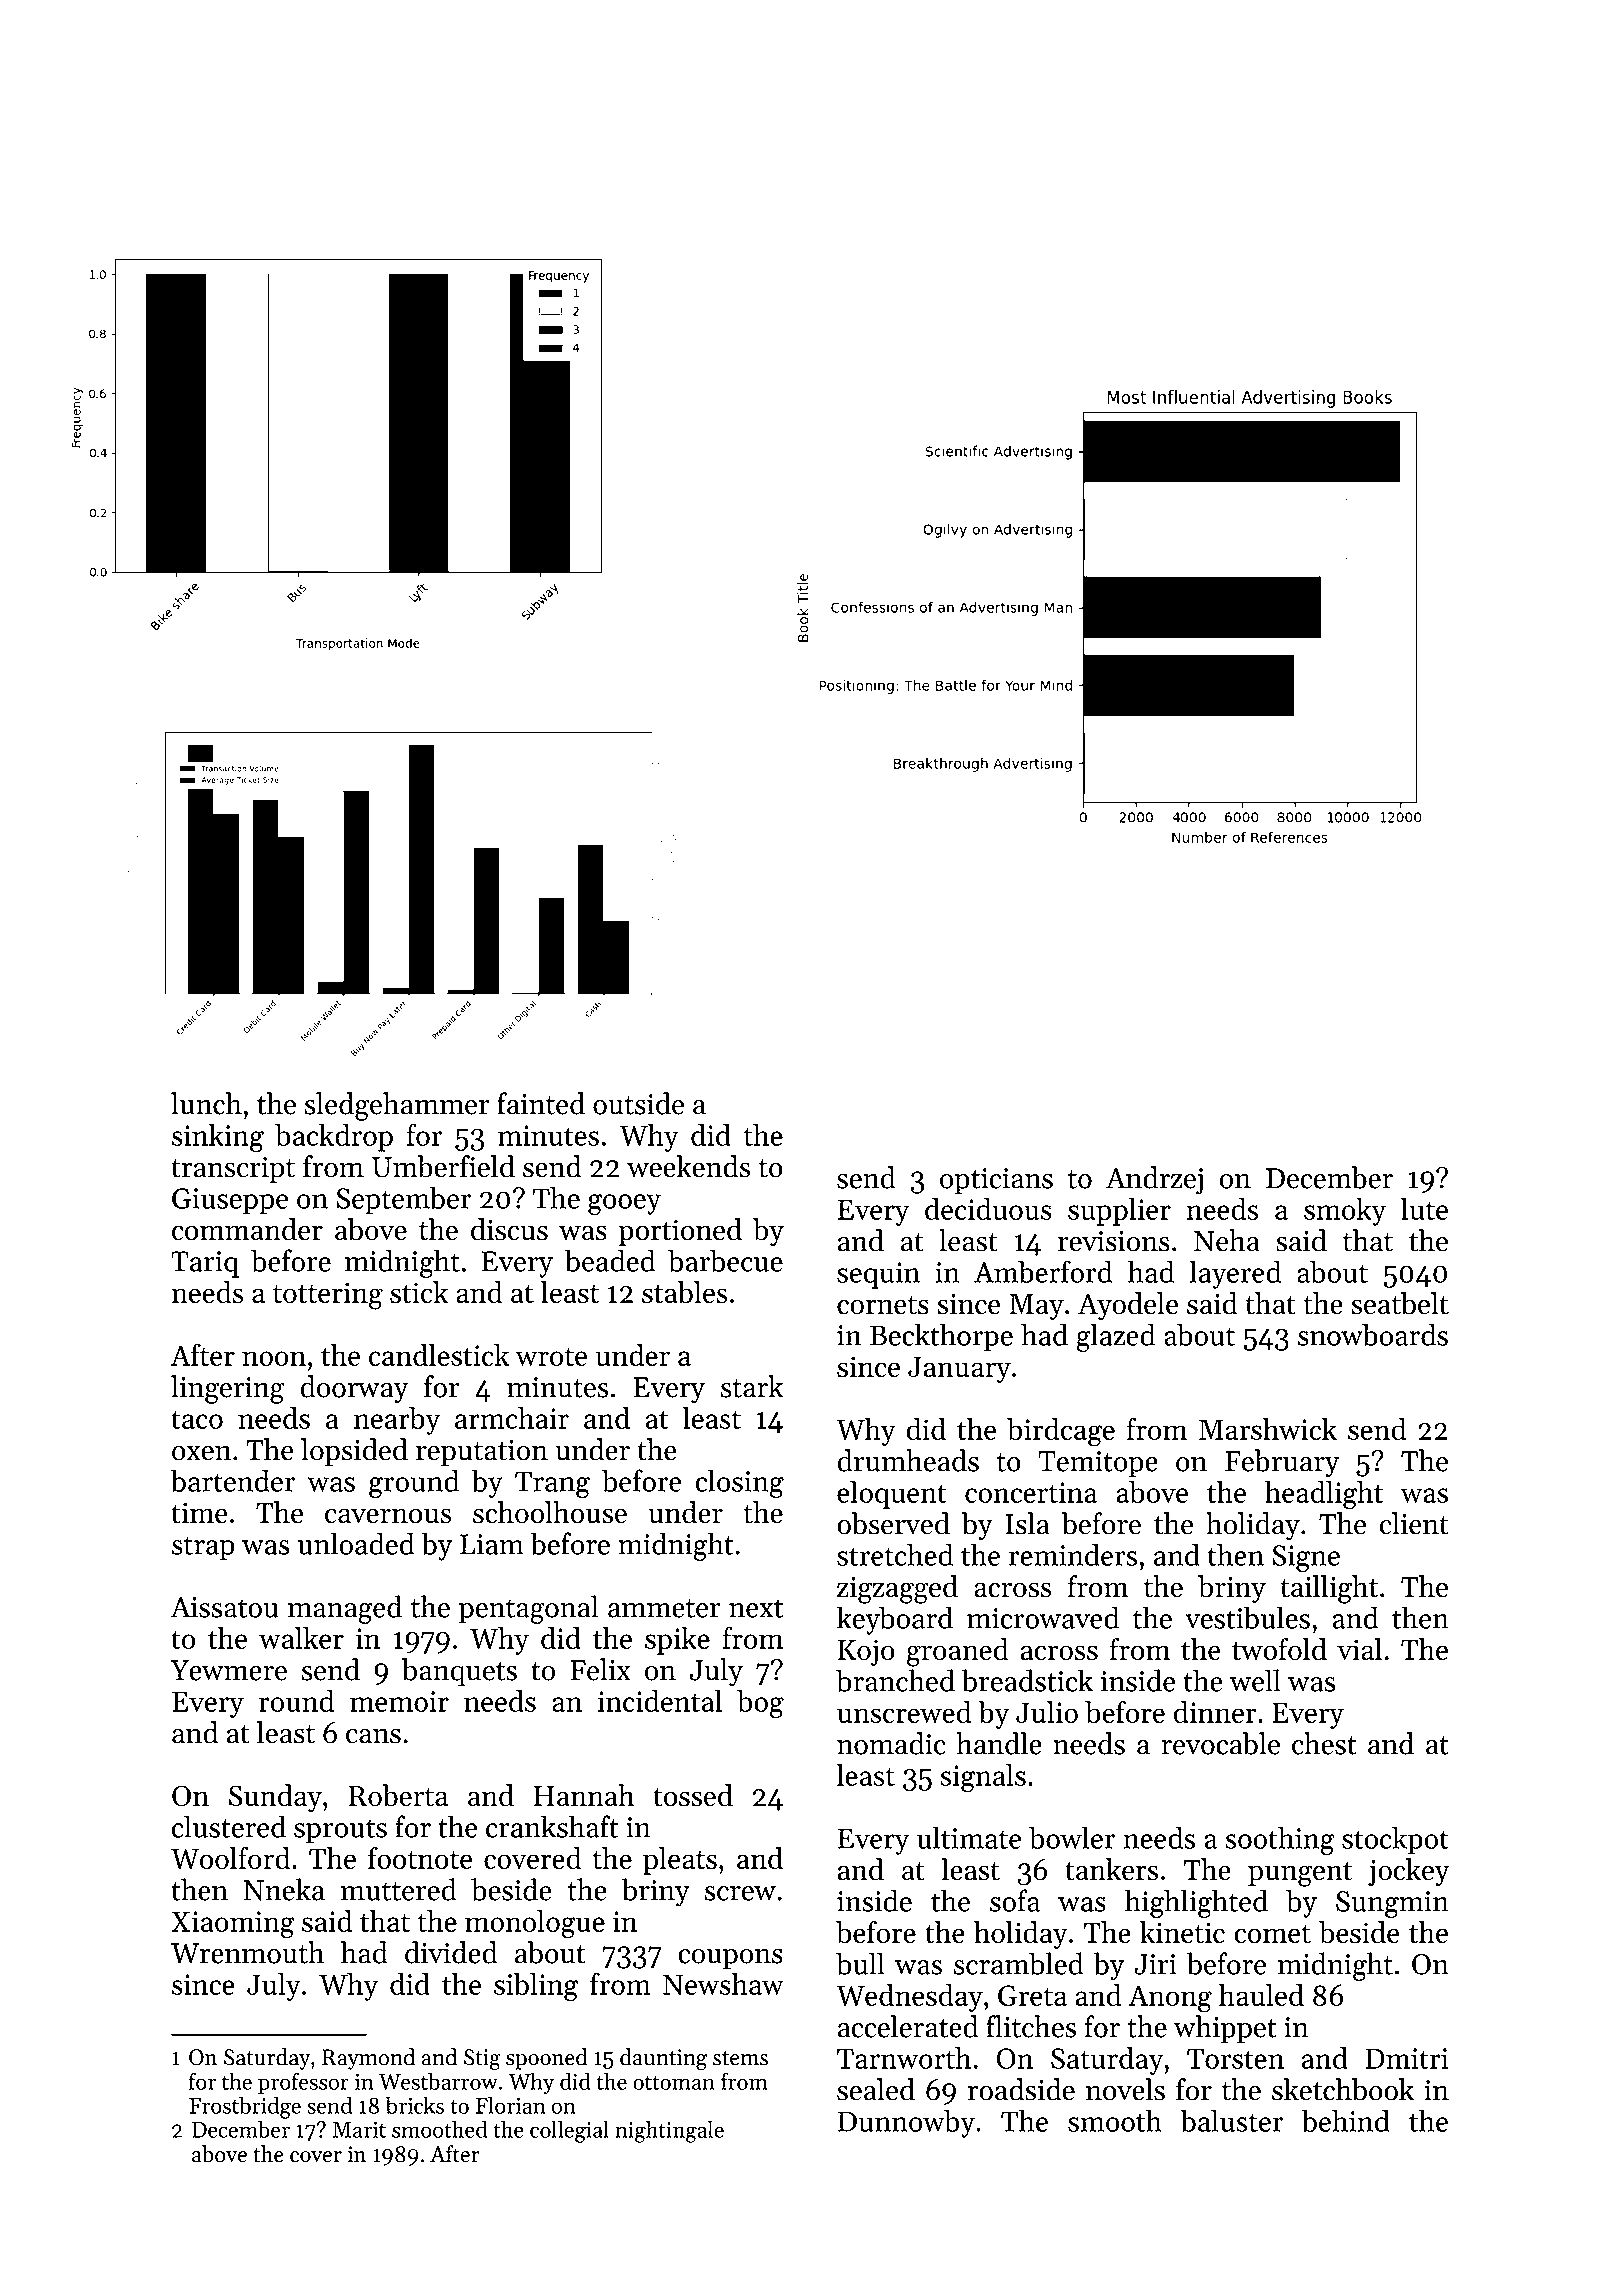 The width and height of the image is (1620, 2292). Describe the element at coordinates (1154, 1180) in the image. I see `Andrzej` at that location.
